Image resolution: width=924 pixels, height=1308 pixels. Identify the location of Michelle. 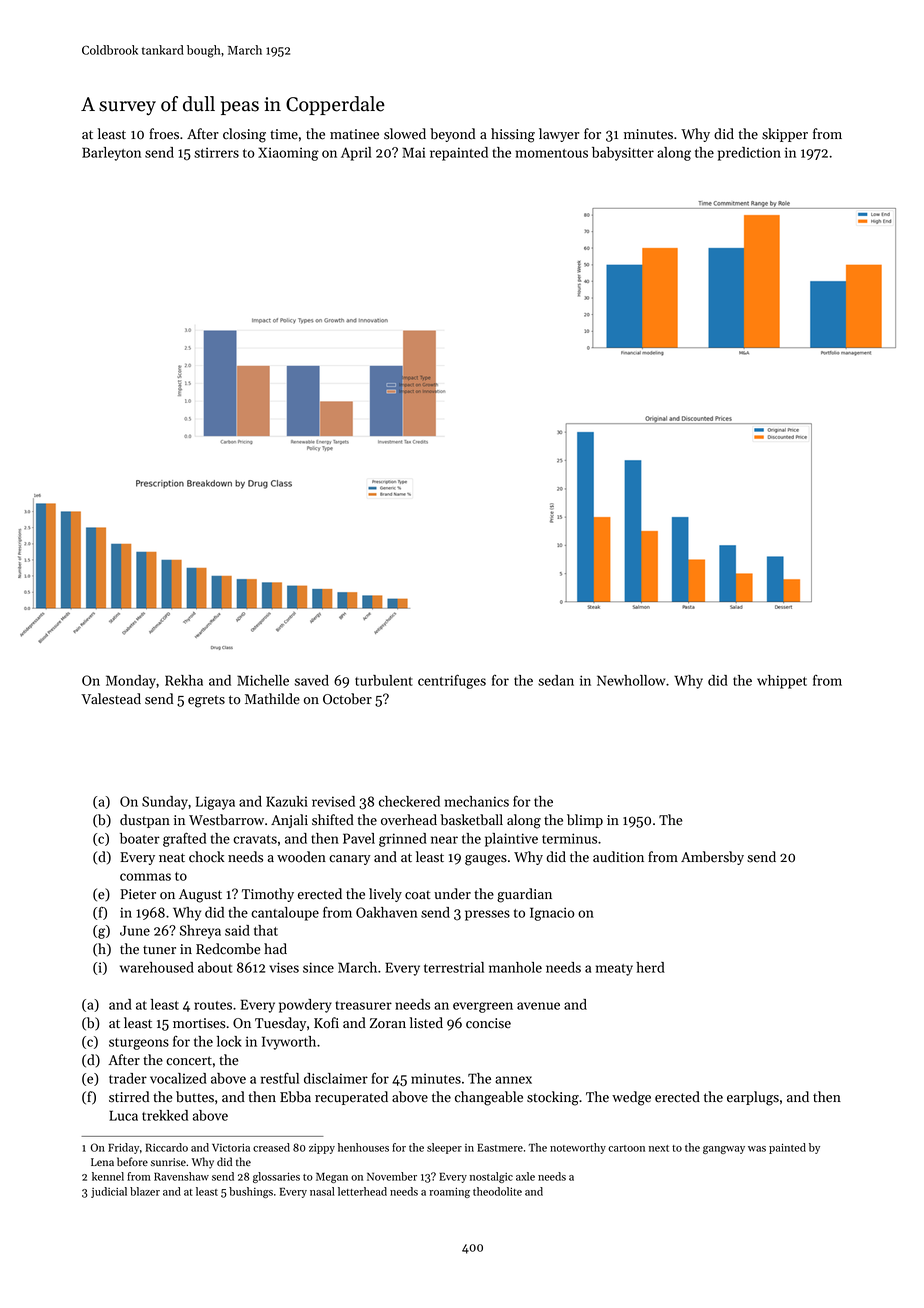
(263, 680).
